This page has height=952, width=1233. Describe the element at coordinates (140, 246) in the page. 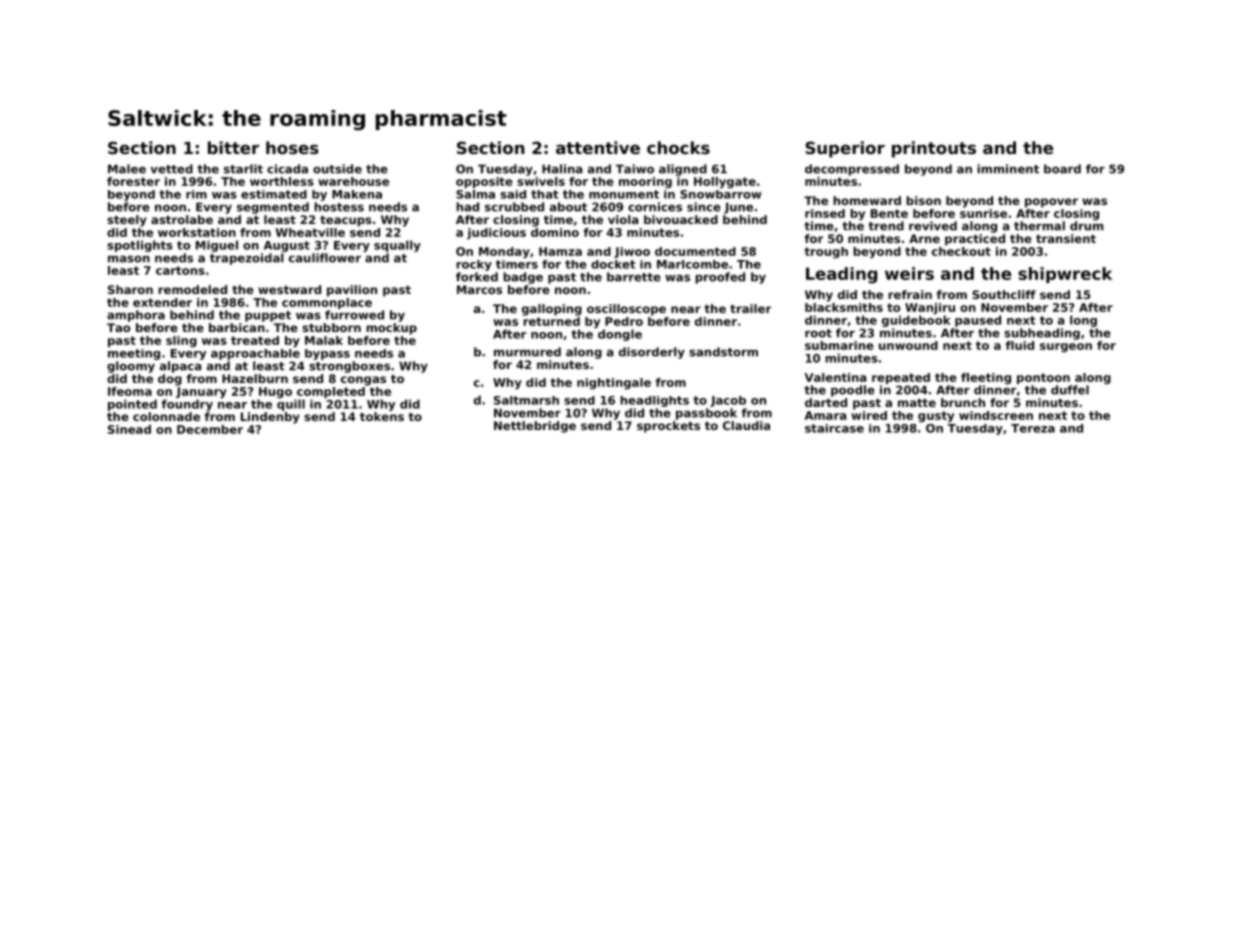

I see `spotlights` at that location.
